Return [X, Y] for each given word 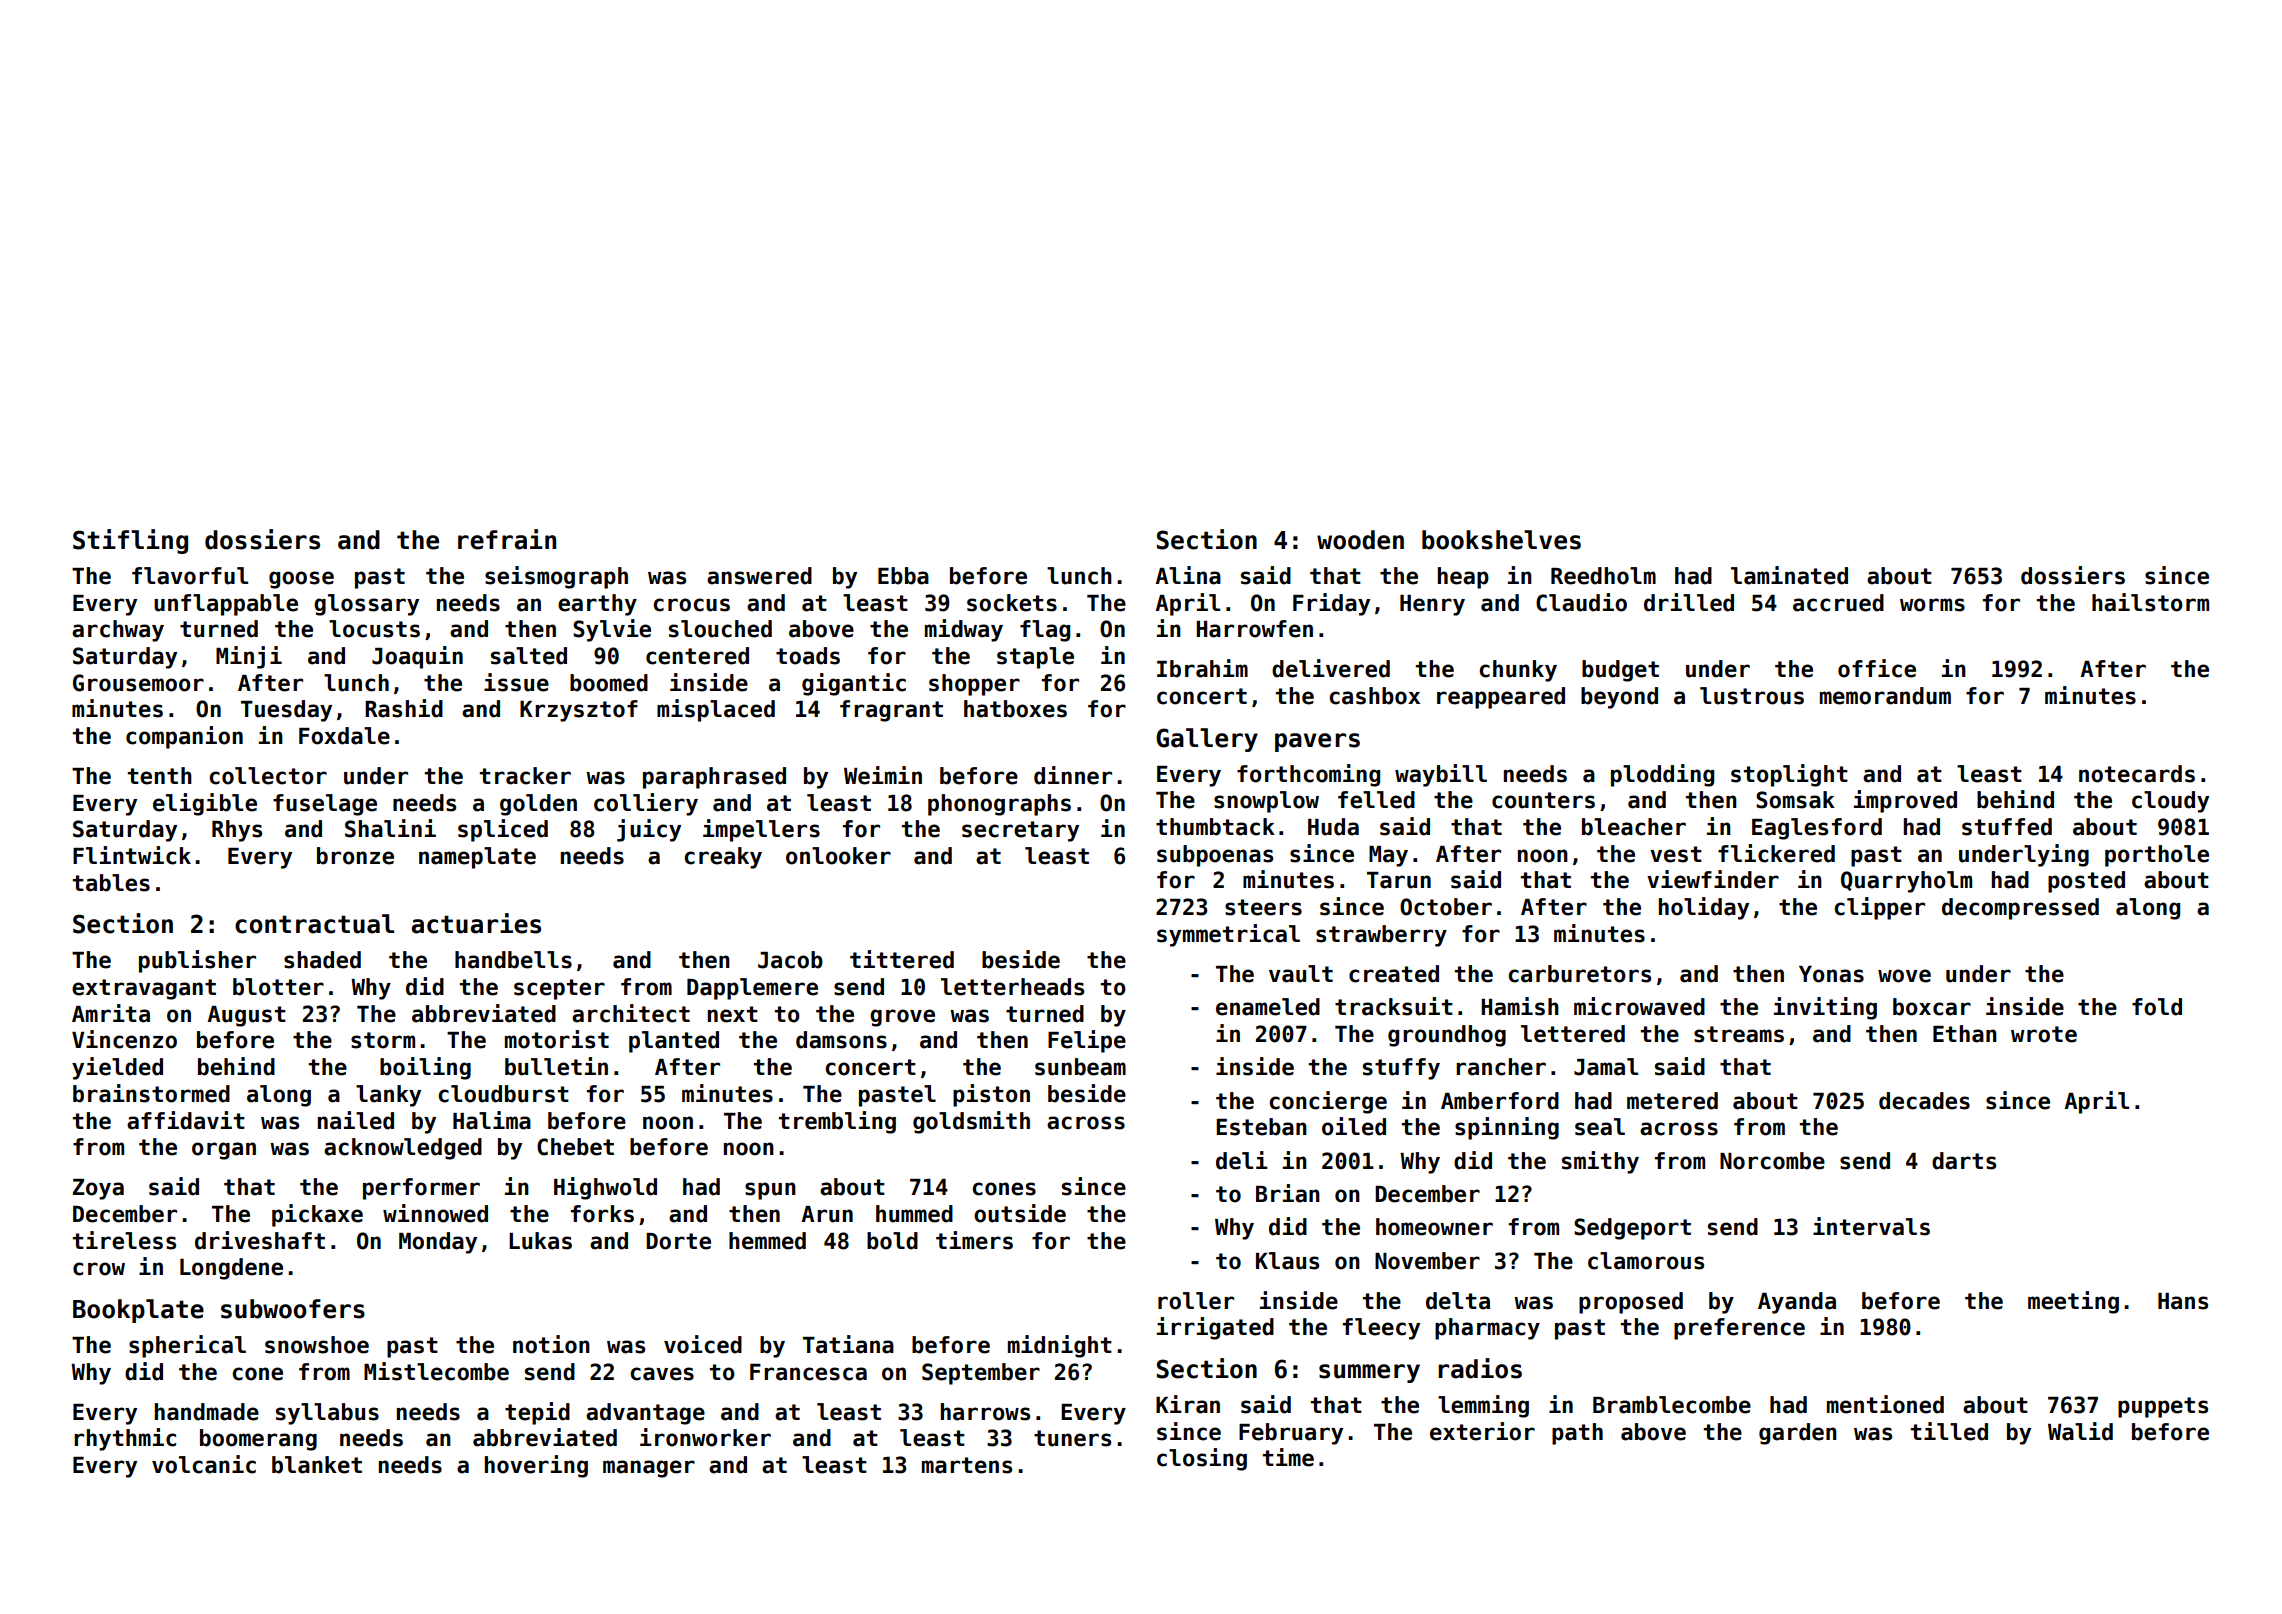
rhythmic [125, 1439]
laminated [1789, 575]
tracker [525, 776]
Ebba [903, 576]
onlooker [838, 856]
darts [1964, 1161]
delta [1458, 1301]
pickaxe [317, 1215]
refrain [507, 539]
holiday [1704, 908]
